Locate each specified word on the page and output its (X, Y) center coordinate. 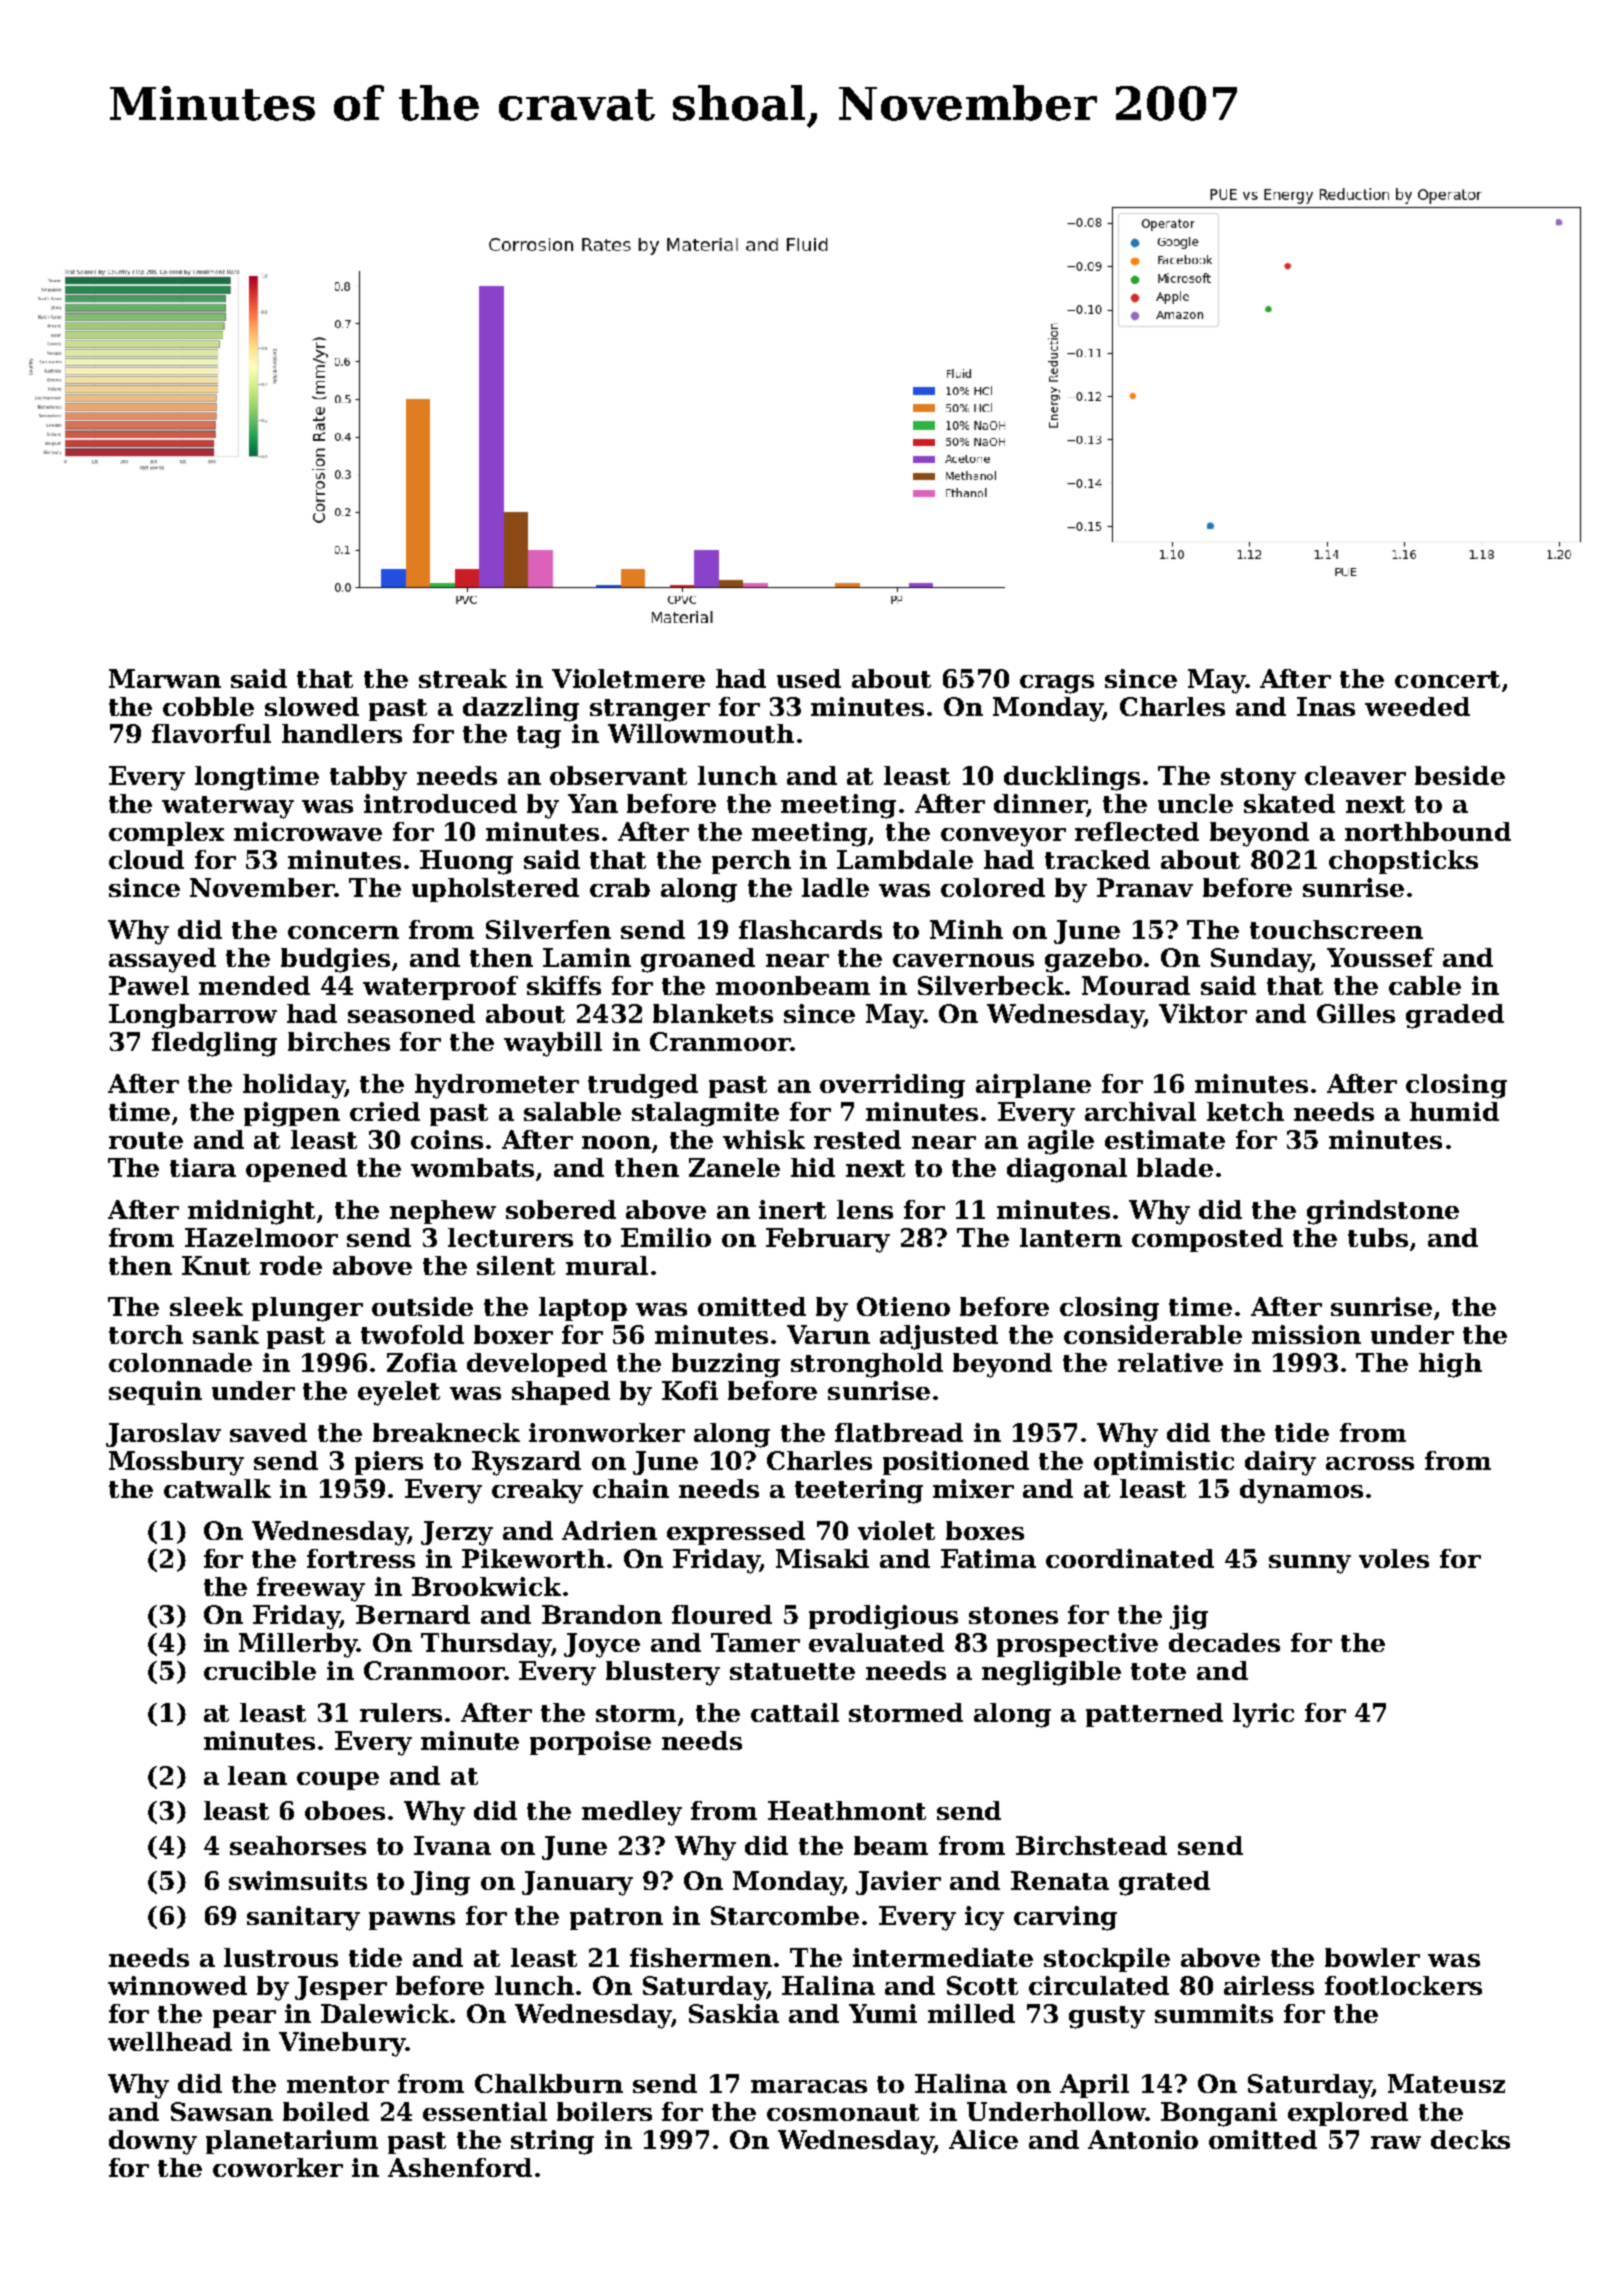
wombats (472, 1167)
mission (1306, 1334)
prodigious (883, 1617)
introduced (440, 803)
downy (153, 2142)
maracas (809, 2086)
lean (257, 1775)
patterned (1154, 1715)
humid (1454, 1111)
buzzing (726, 1365)
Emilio (666, 1237)
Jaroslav (163, 1435)
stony (1258, 779)
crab (620, 887)
